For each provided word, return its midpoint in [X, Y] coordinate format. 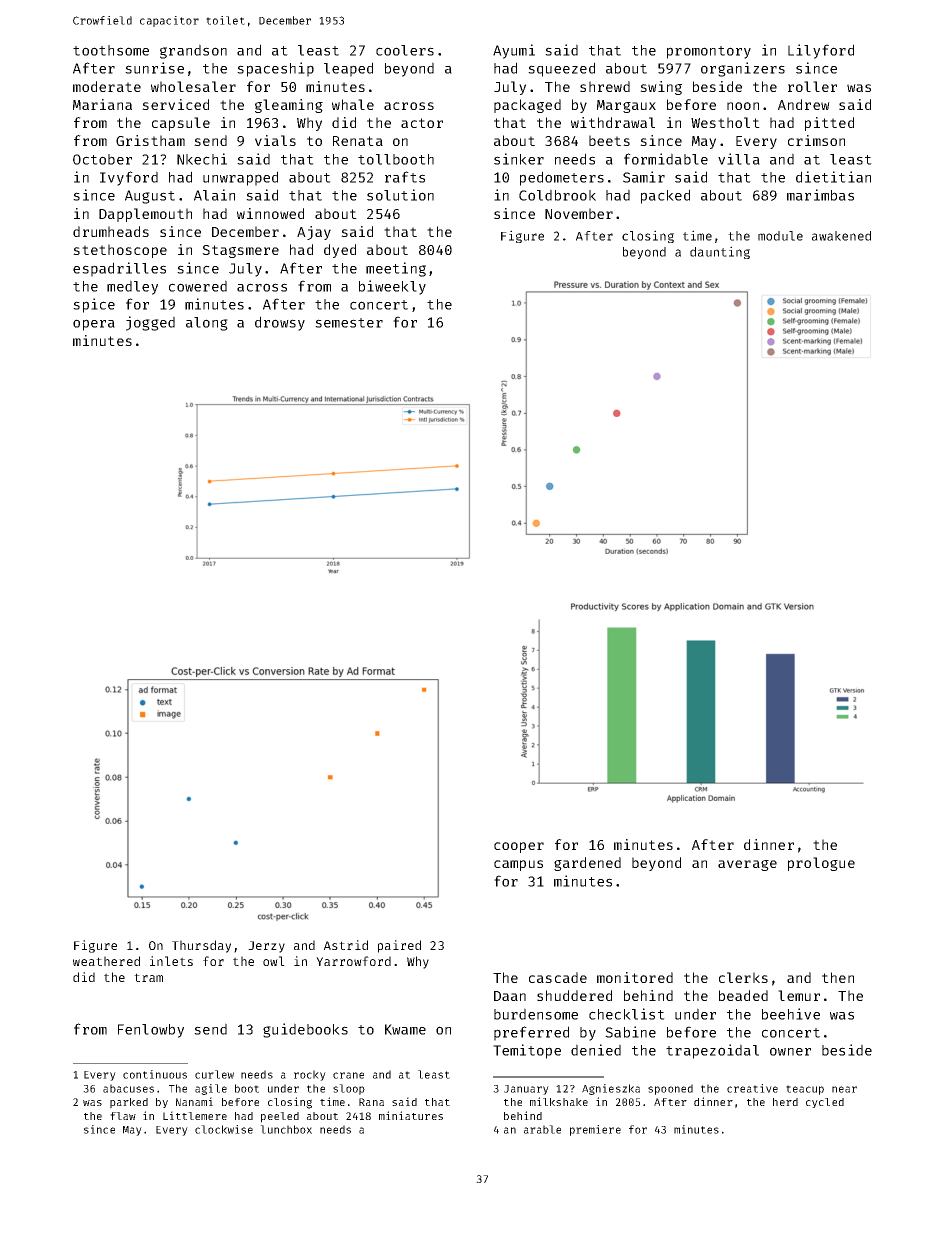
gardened [587, 864]
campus [518, 865]
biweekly [392, 287]
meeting [396, 269]
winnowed [270, 213]
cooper [519, 847]
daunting [720, 252]
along [207, 324]
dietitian [833, 177]
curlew [214, 1074]
